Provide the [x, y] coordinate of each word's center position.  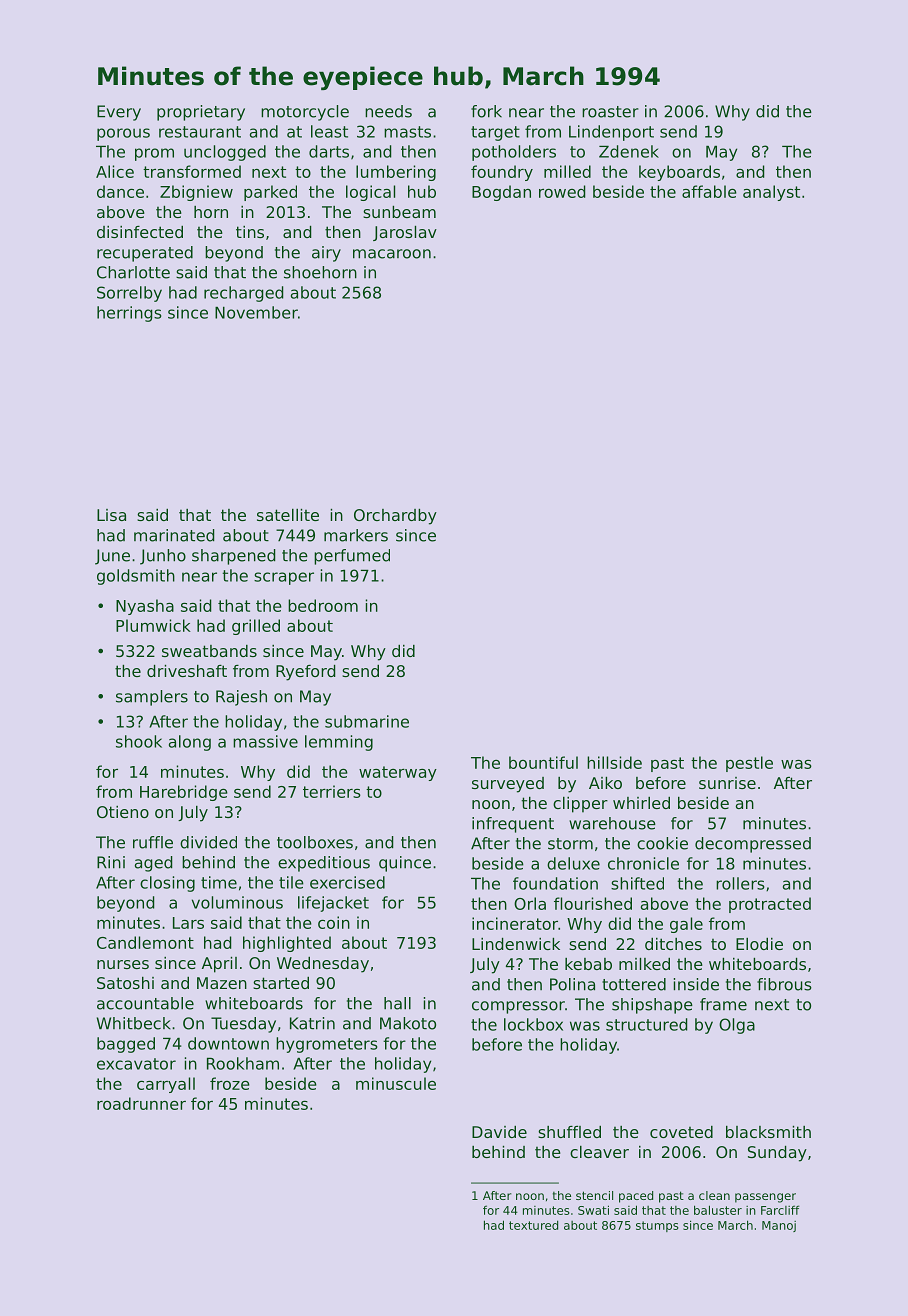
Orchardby [395, 517]
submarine [367, 721]
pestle [749, 764]
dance [120, 191]
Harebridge [184, 793]
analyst [771, 193]
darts [329, 151]
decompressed [753, 845]
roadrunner [141, 1103]
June [112, 557]
